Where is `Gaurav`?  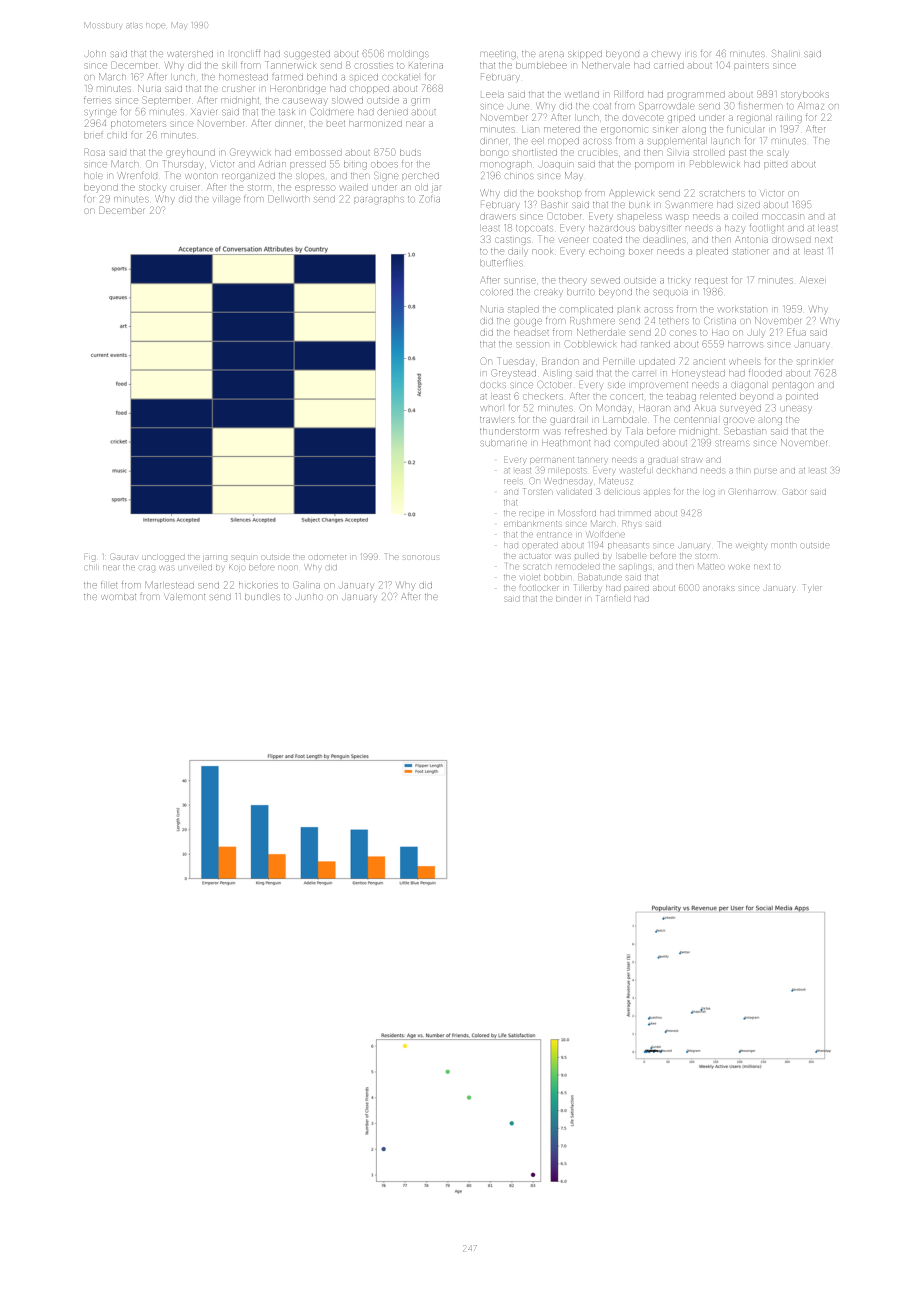 Gaurav is located at coordinates (124, 557).
